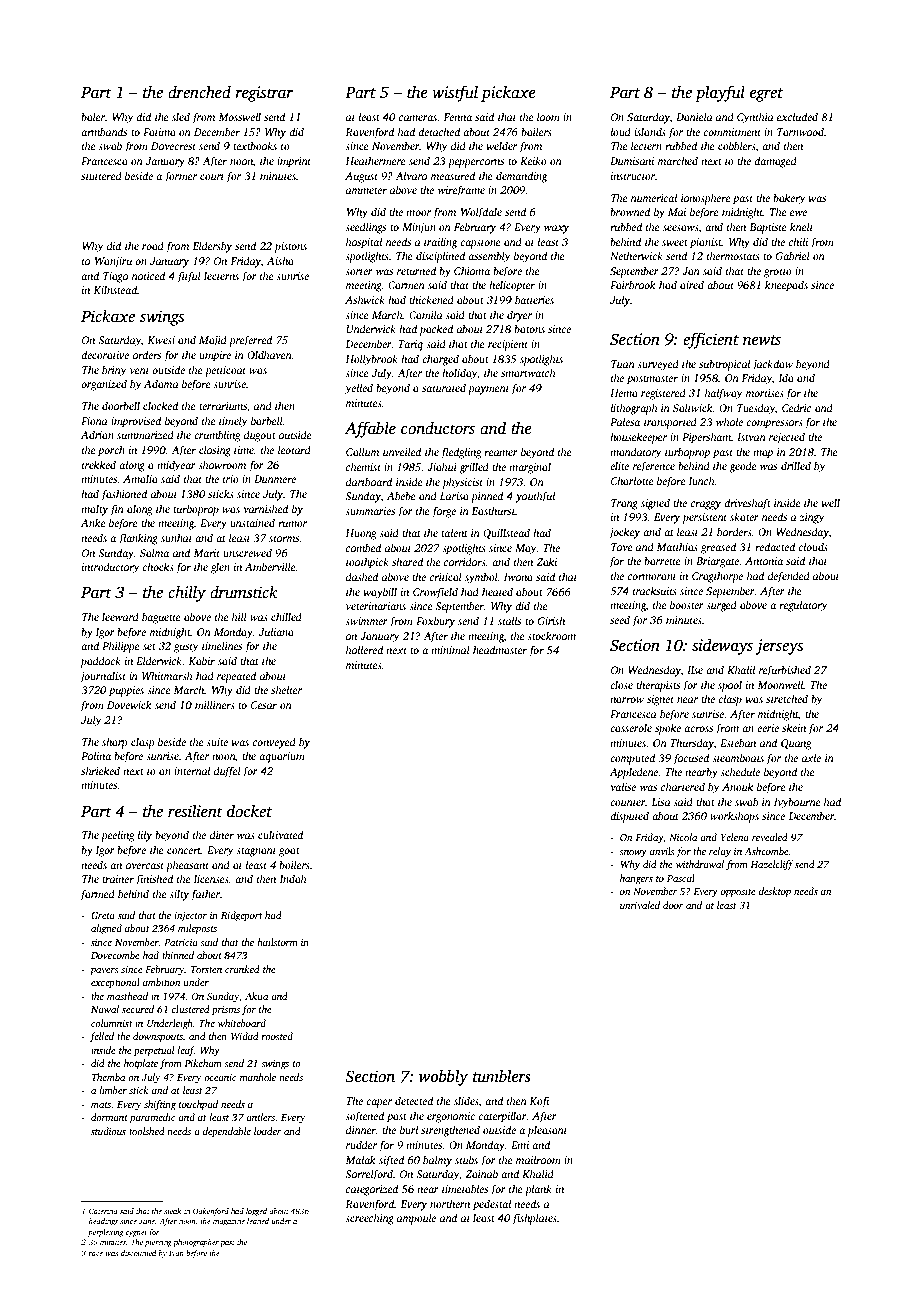 The image size is (924, 1308). Describe the element at coordinates (720, 93) in the screenshot. I see `playful` at that location.
